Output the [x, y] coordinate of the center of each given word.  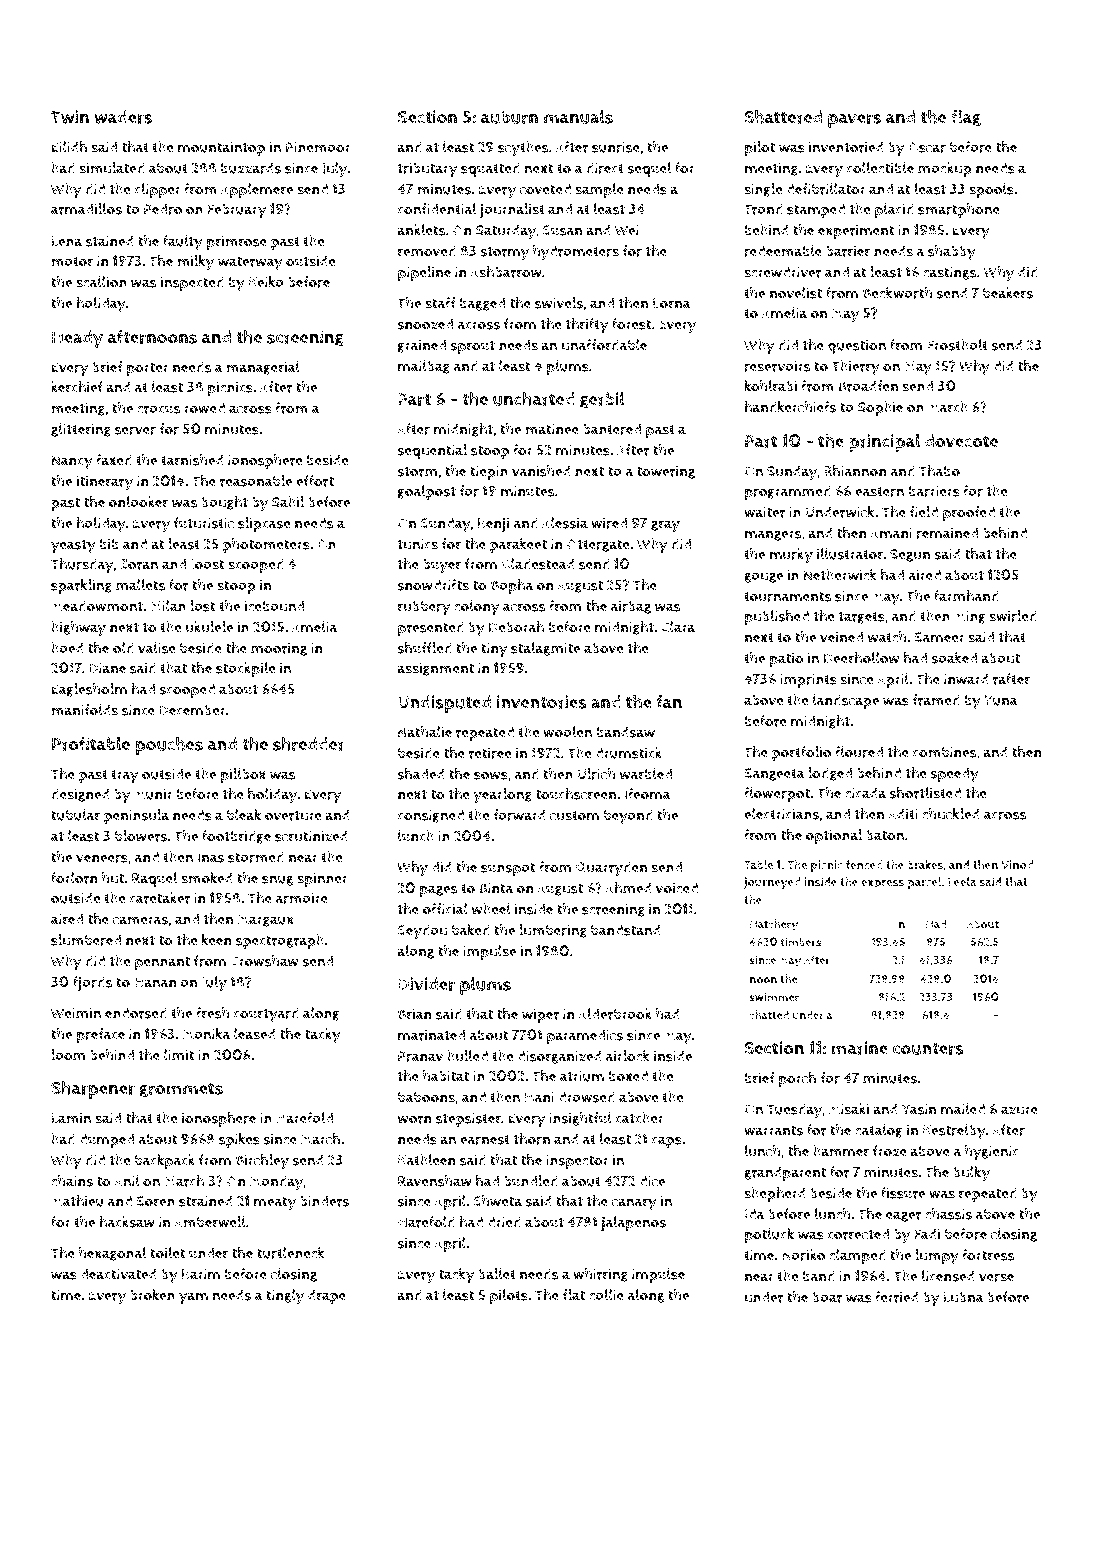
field [923, 512]
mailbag [424, 367]
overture [293, 815]
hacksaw [127, 1222]
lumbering [553, 931]
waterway [250, 263]
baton [885, 835]
